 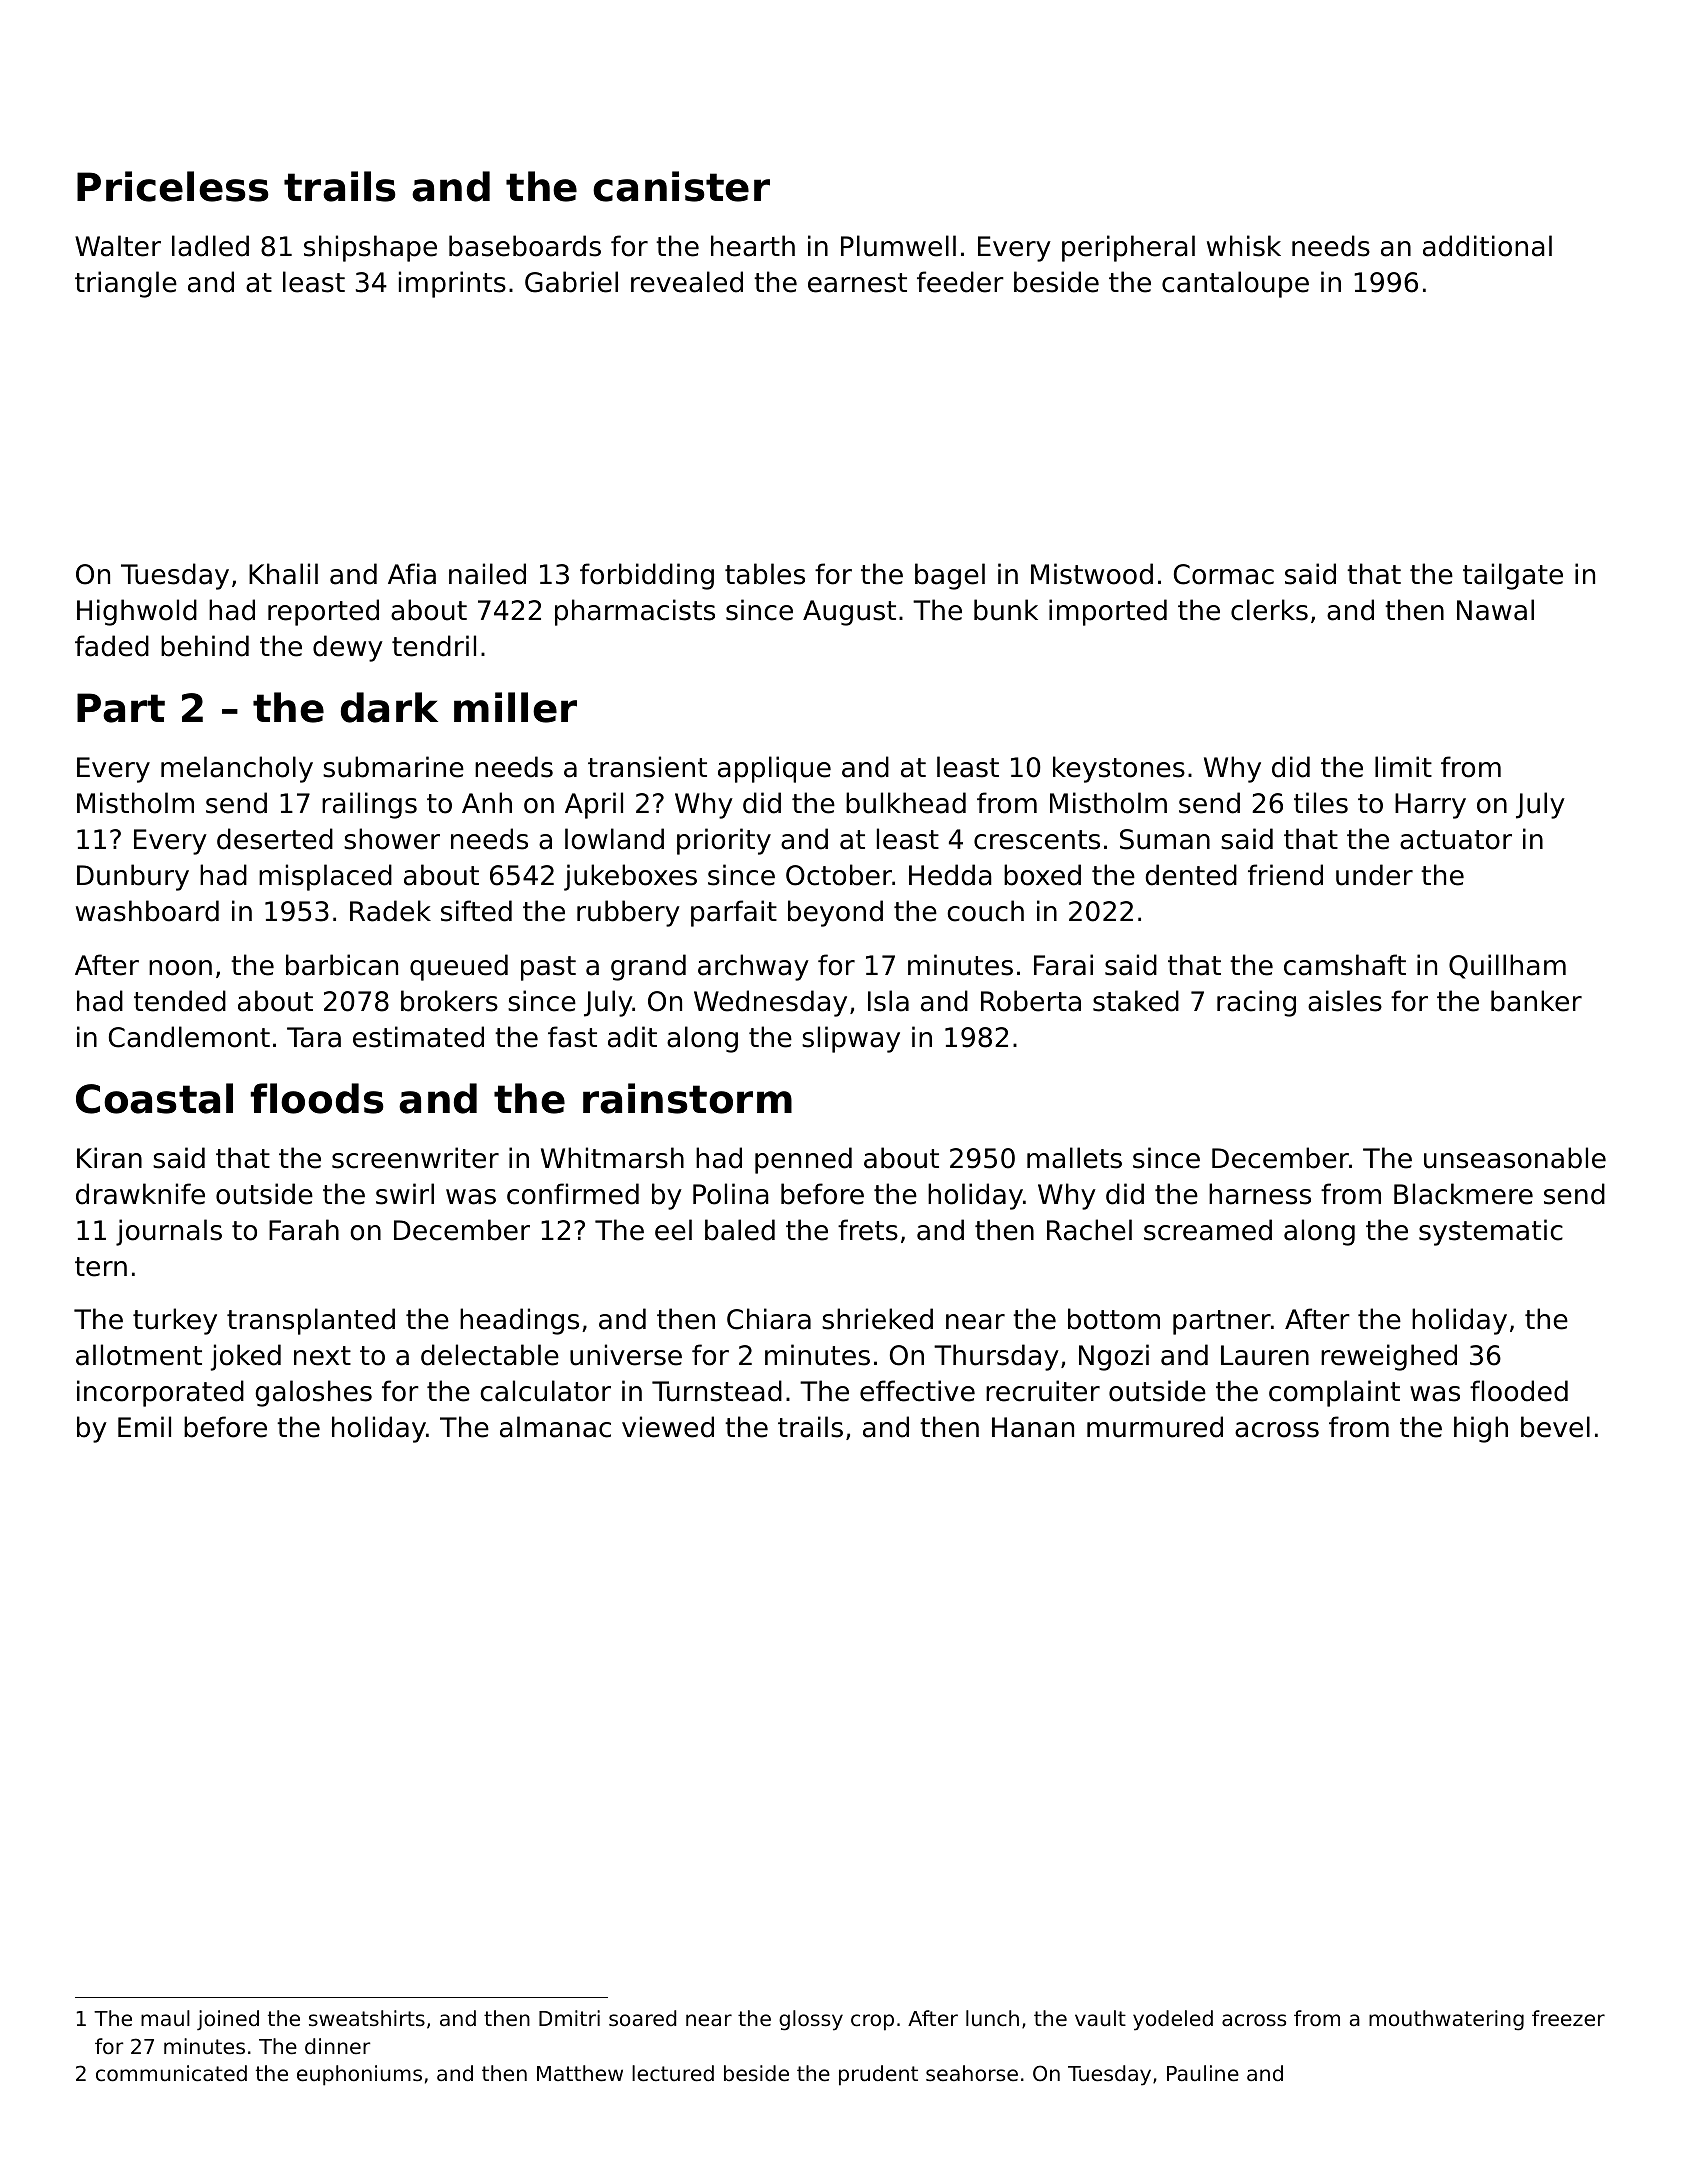 I want to click on communicated, so click(x=171, y=2073).
